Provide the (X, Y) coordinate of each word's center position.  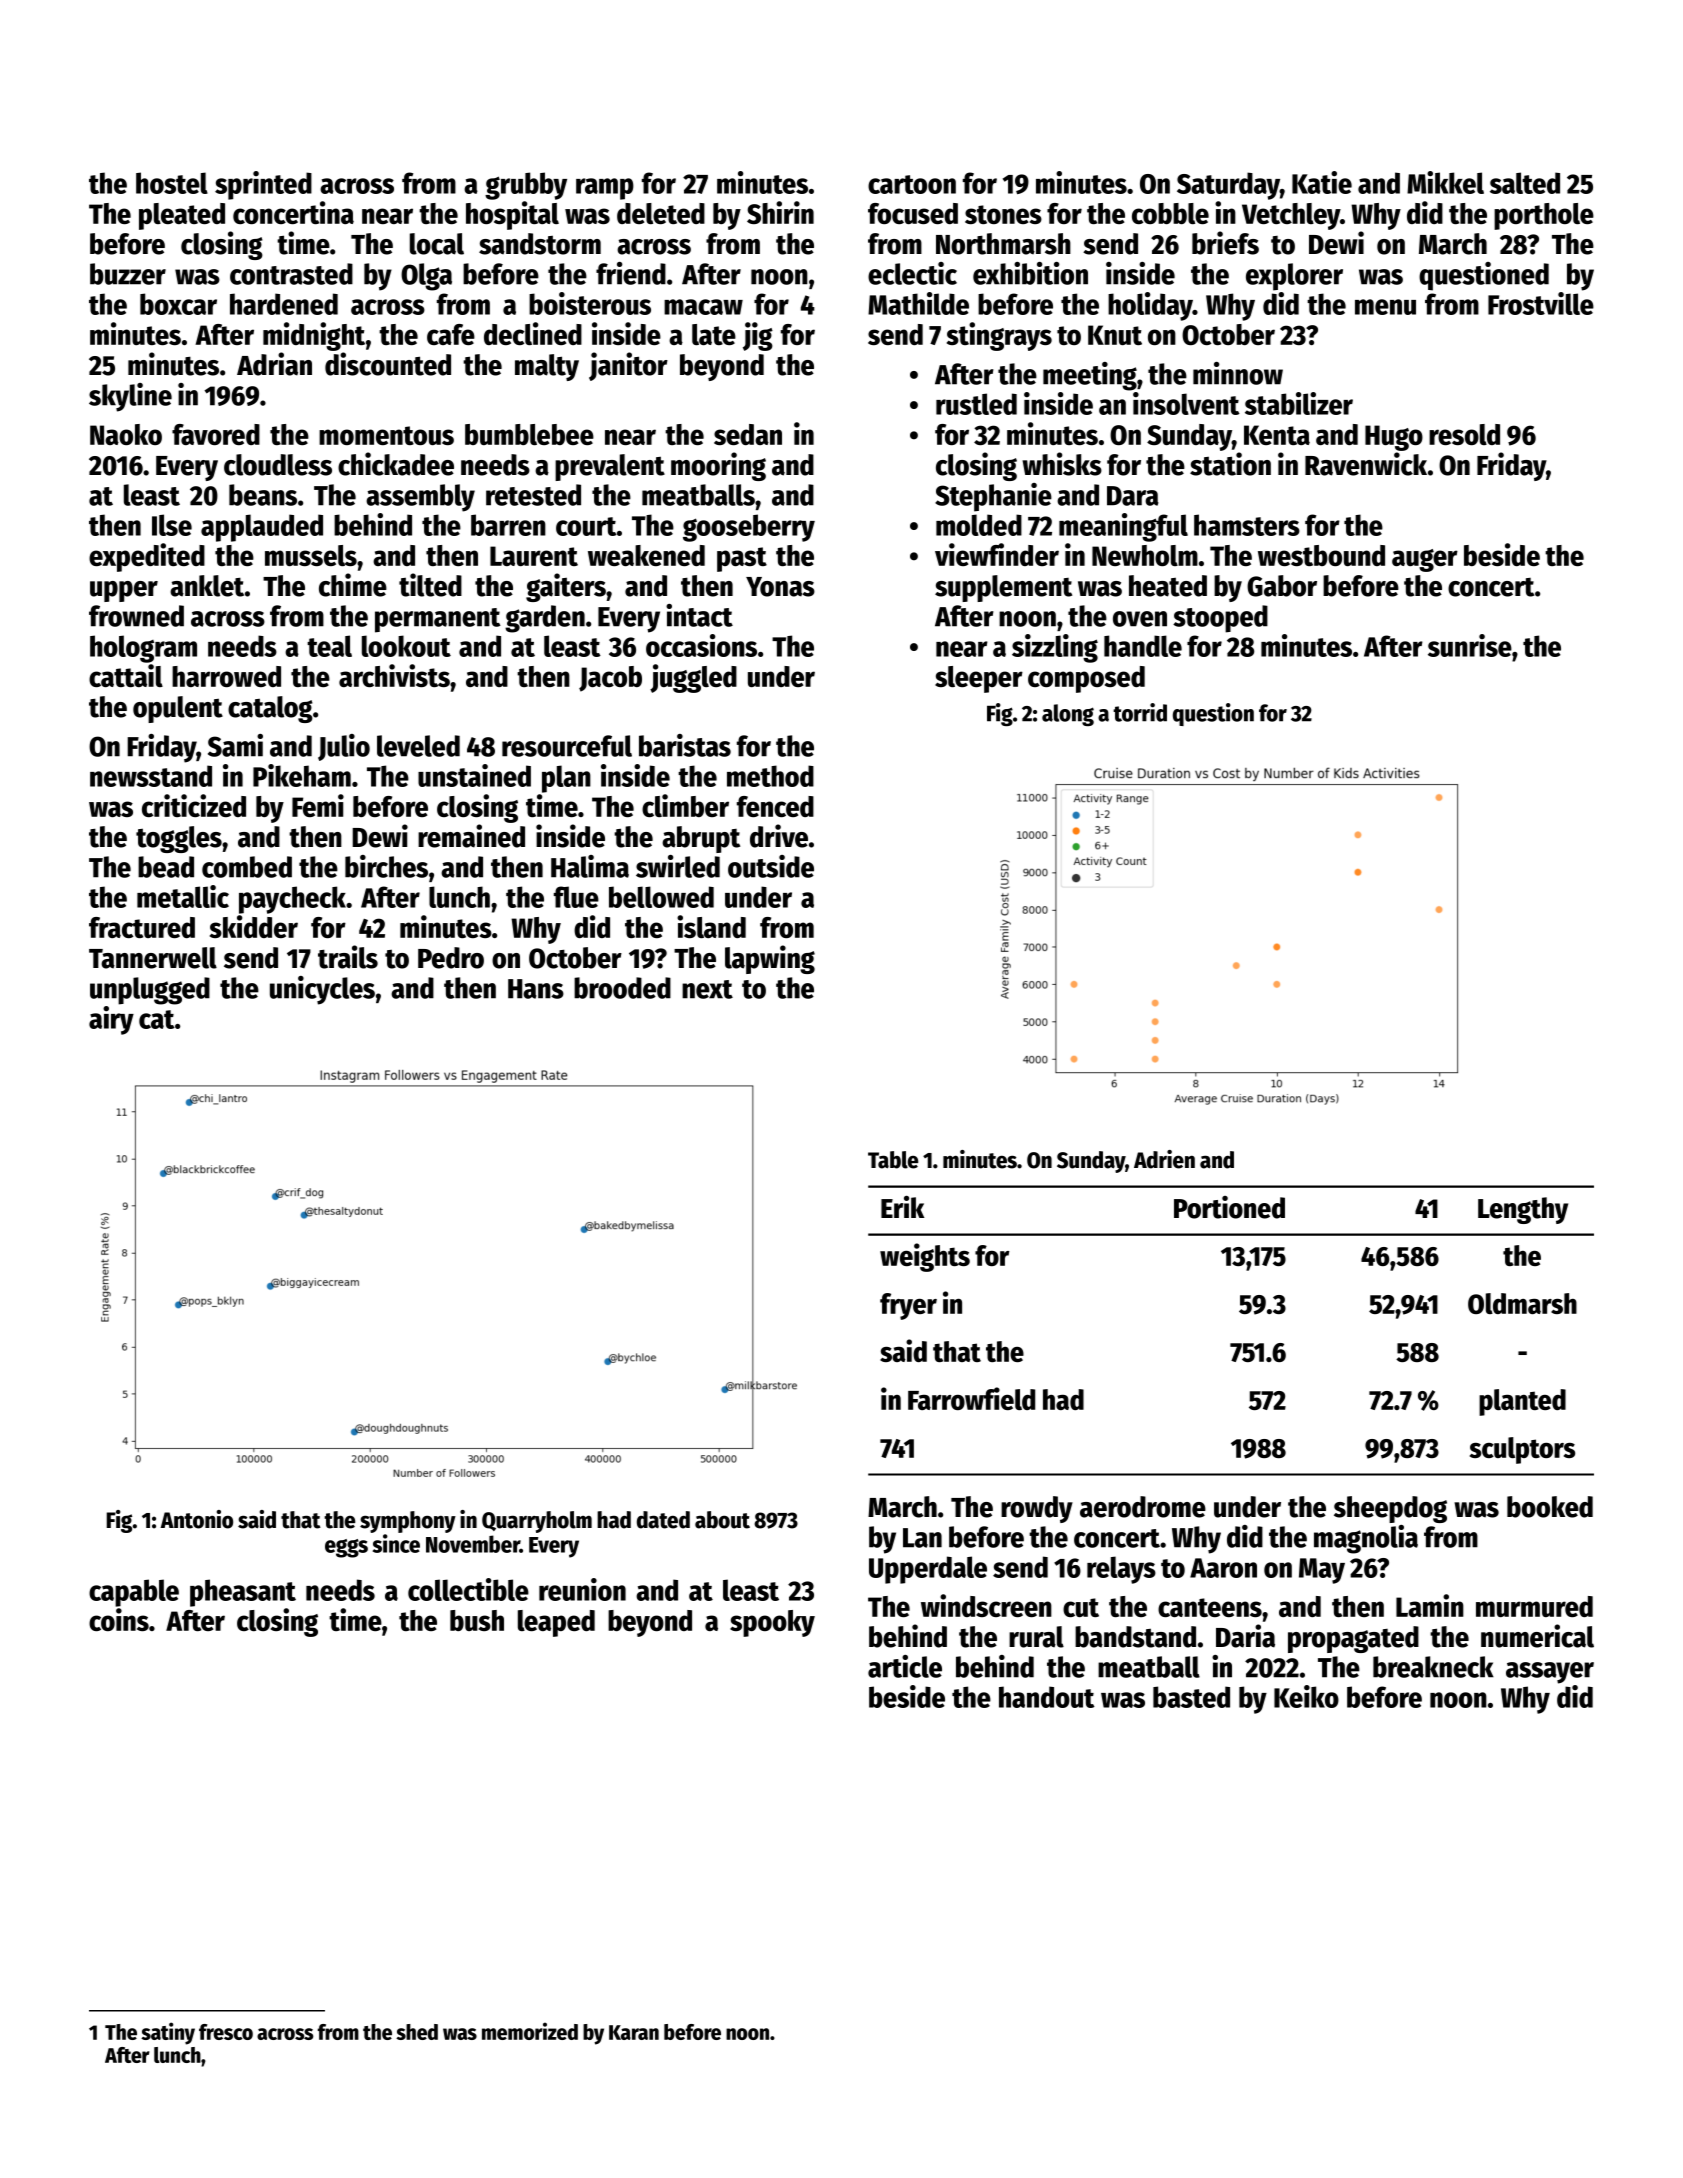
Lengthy (1523, 1210)
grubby (526, 186)
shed (417, 2032)
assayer (1550, 1673)
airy (111, 1020)
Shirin (780, 212)
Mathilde (918, 303)
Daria (1245, 1636)
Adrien (1164, 1159)
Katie (1322, 182)
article (905, 1666)
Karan (634, 2032)
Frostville (1541, 303)
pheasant (243, 1593)
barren (508, 525)
